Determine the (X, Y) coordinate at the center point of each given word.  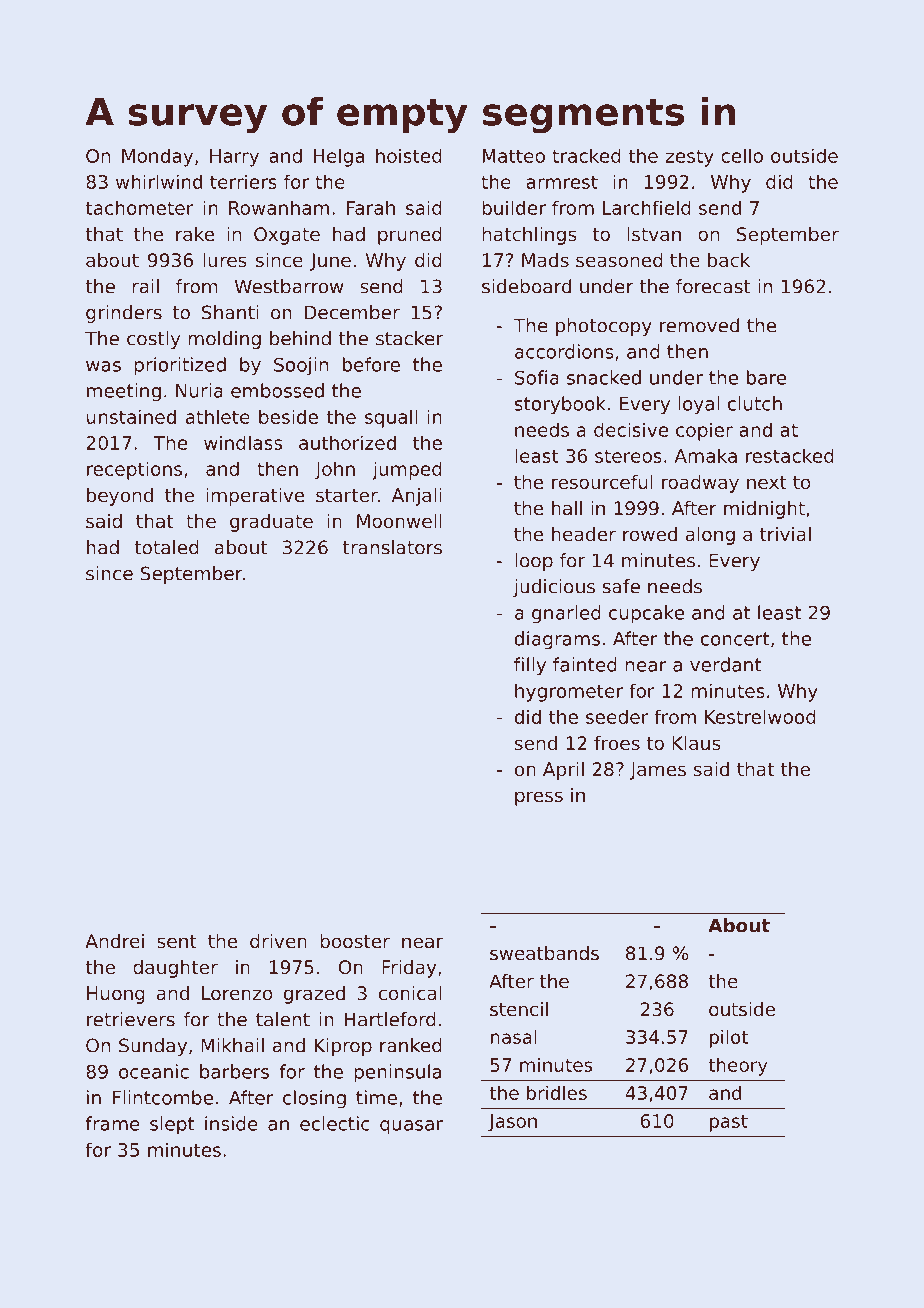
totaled (167, 547)
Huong (116, 995)
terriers (243, 181)
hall (567, 508)
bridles (557, 1092)
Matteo (514, 156)
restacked (790, 455)
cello (742, 155)
